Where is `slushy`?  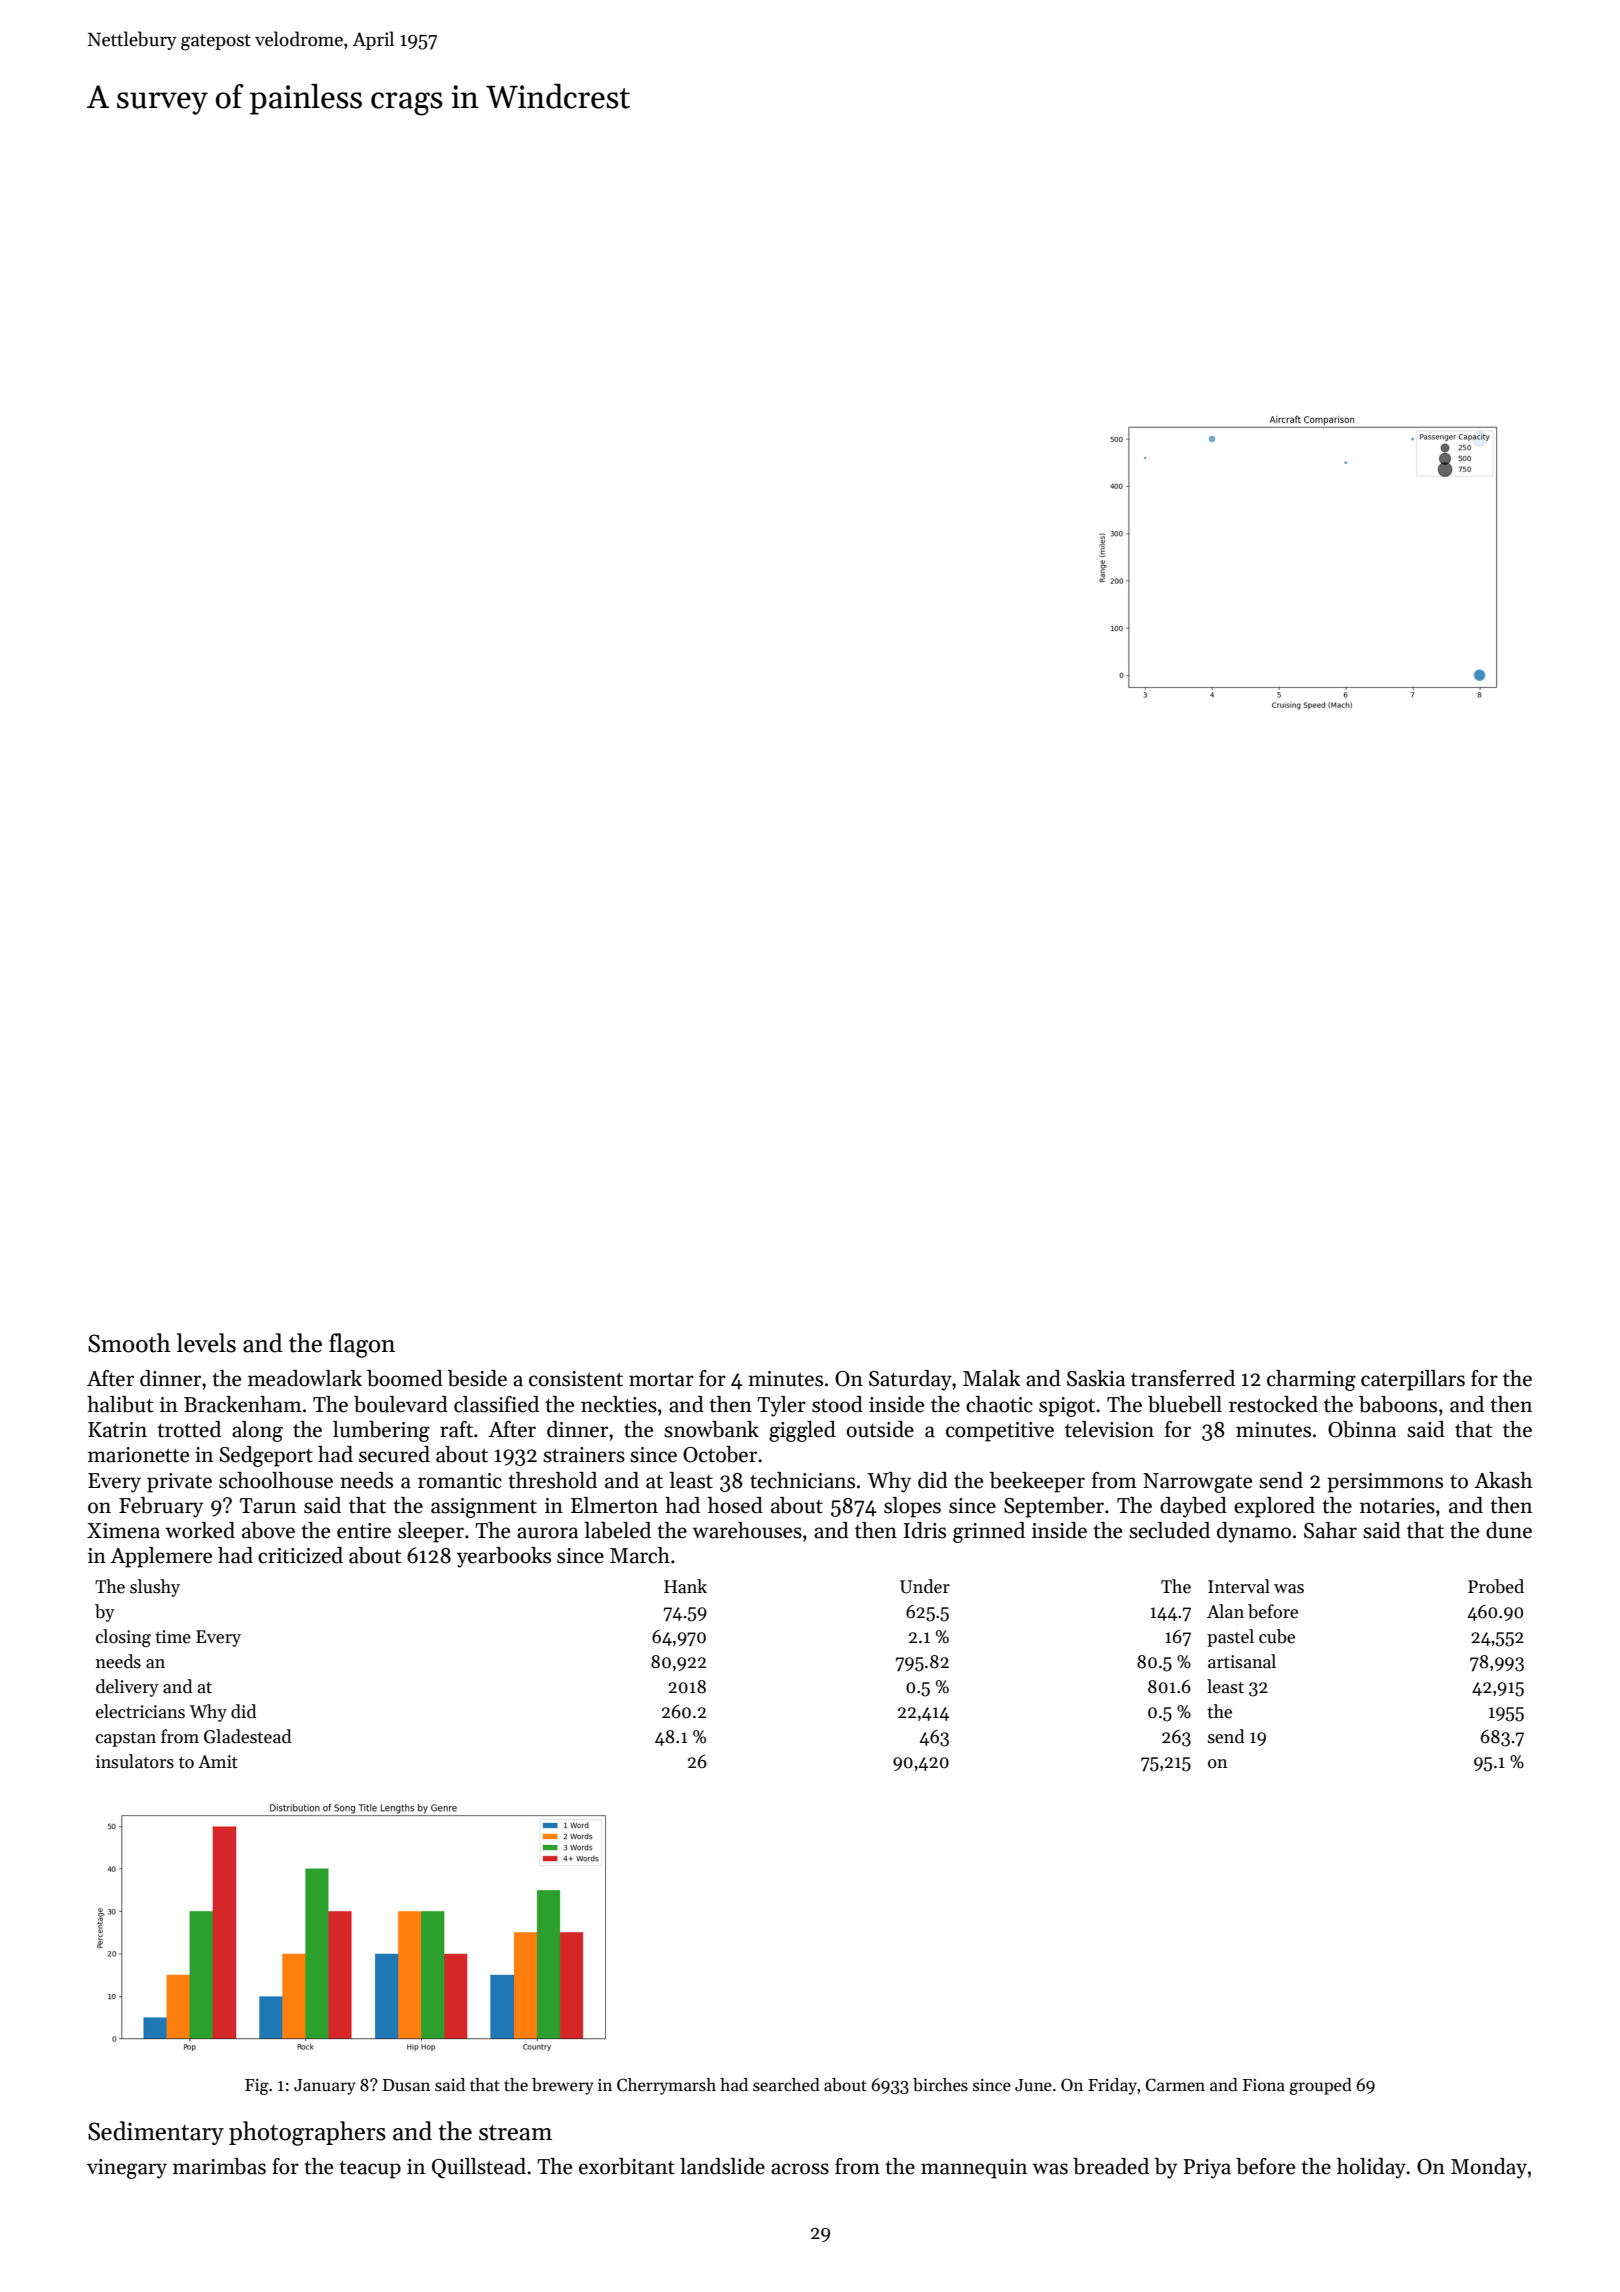
slushy is located at coordinates (155, 1588).
